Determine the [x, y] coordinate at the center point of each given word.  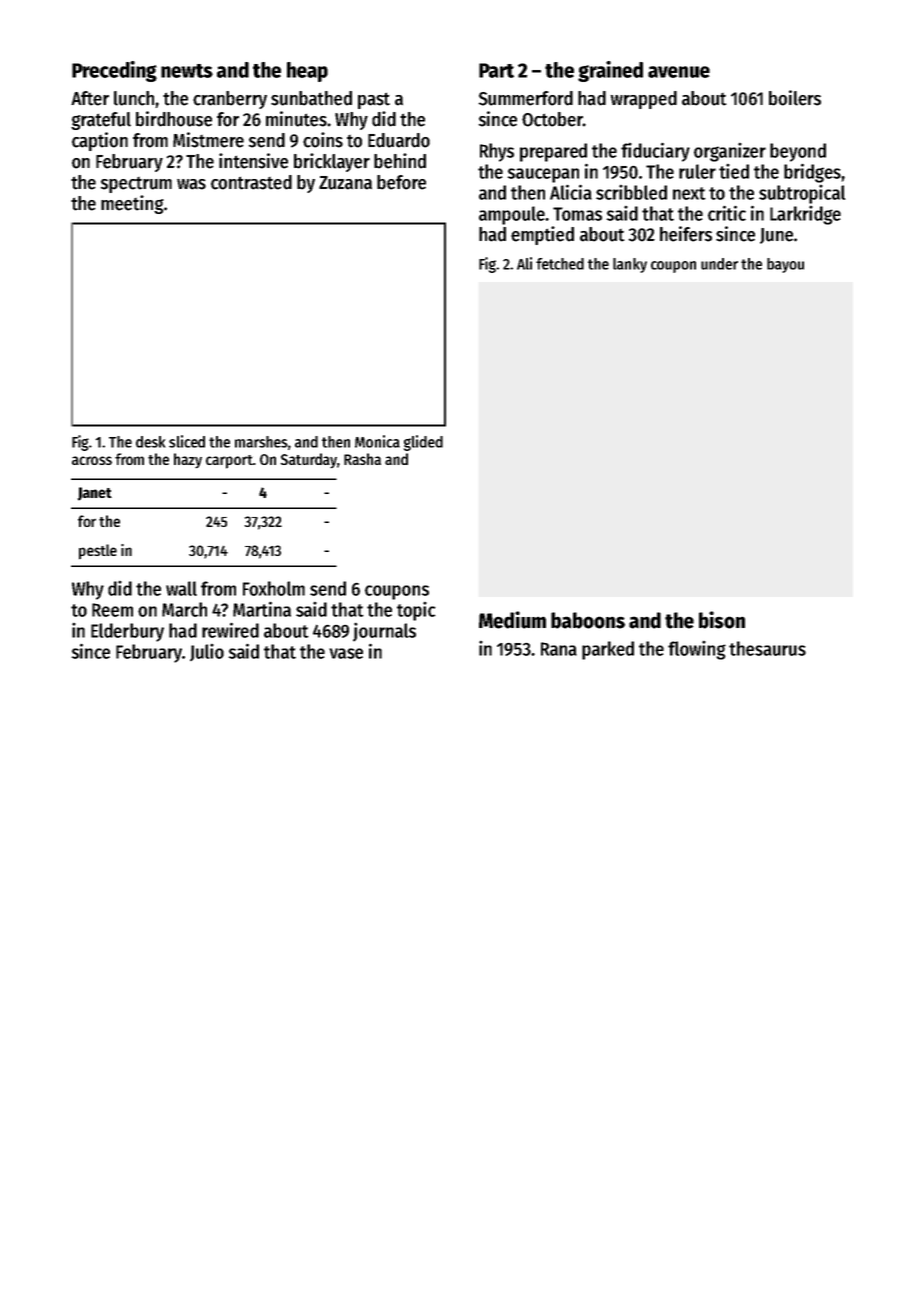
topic [416, 611]
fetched [560, 264]
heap [307, 72]
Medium [512, 620]
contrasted [251, 182]
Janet [95, 494]
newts [187, 71]
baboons [588, 620]
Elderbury [127, 632]
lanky [630, 265]
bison [722, 620]
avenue [679, 72]
